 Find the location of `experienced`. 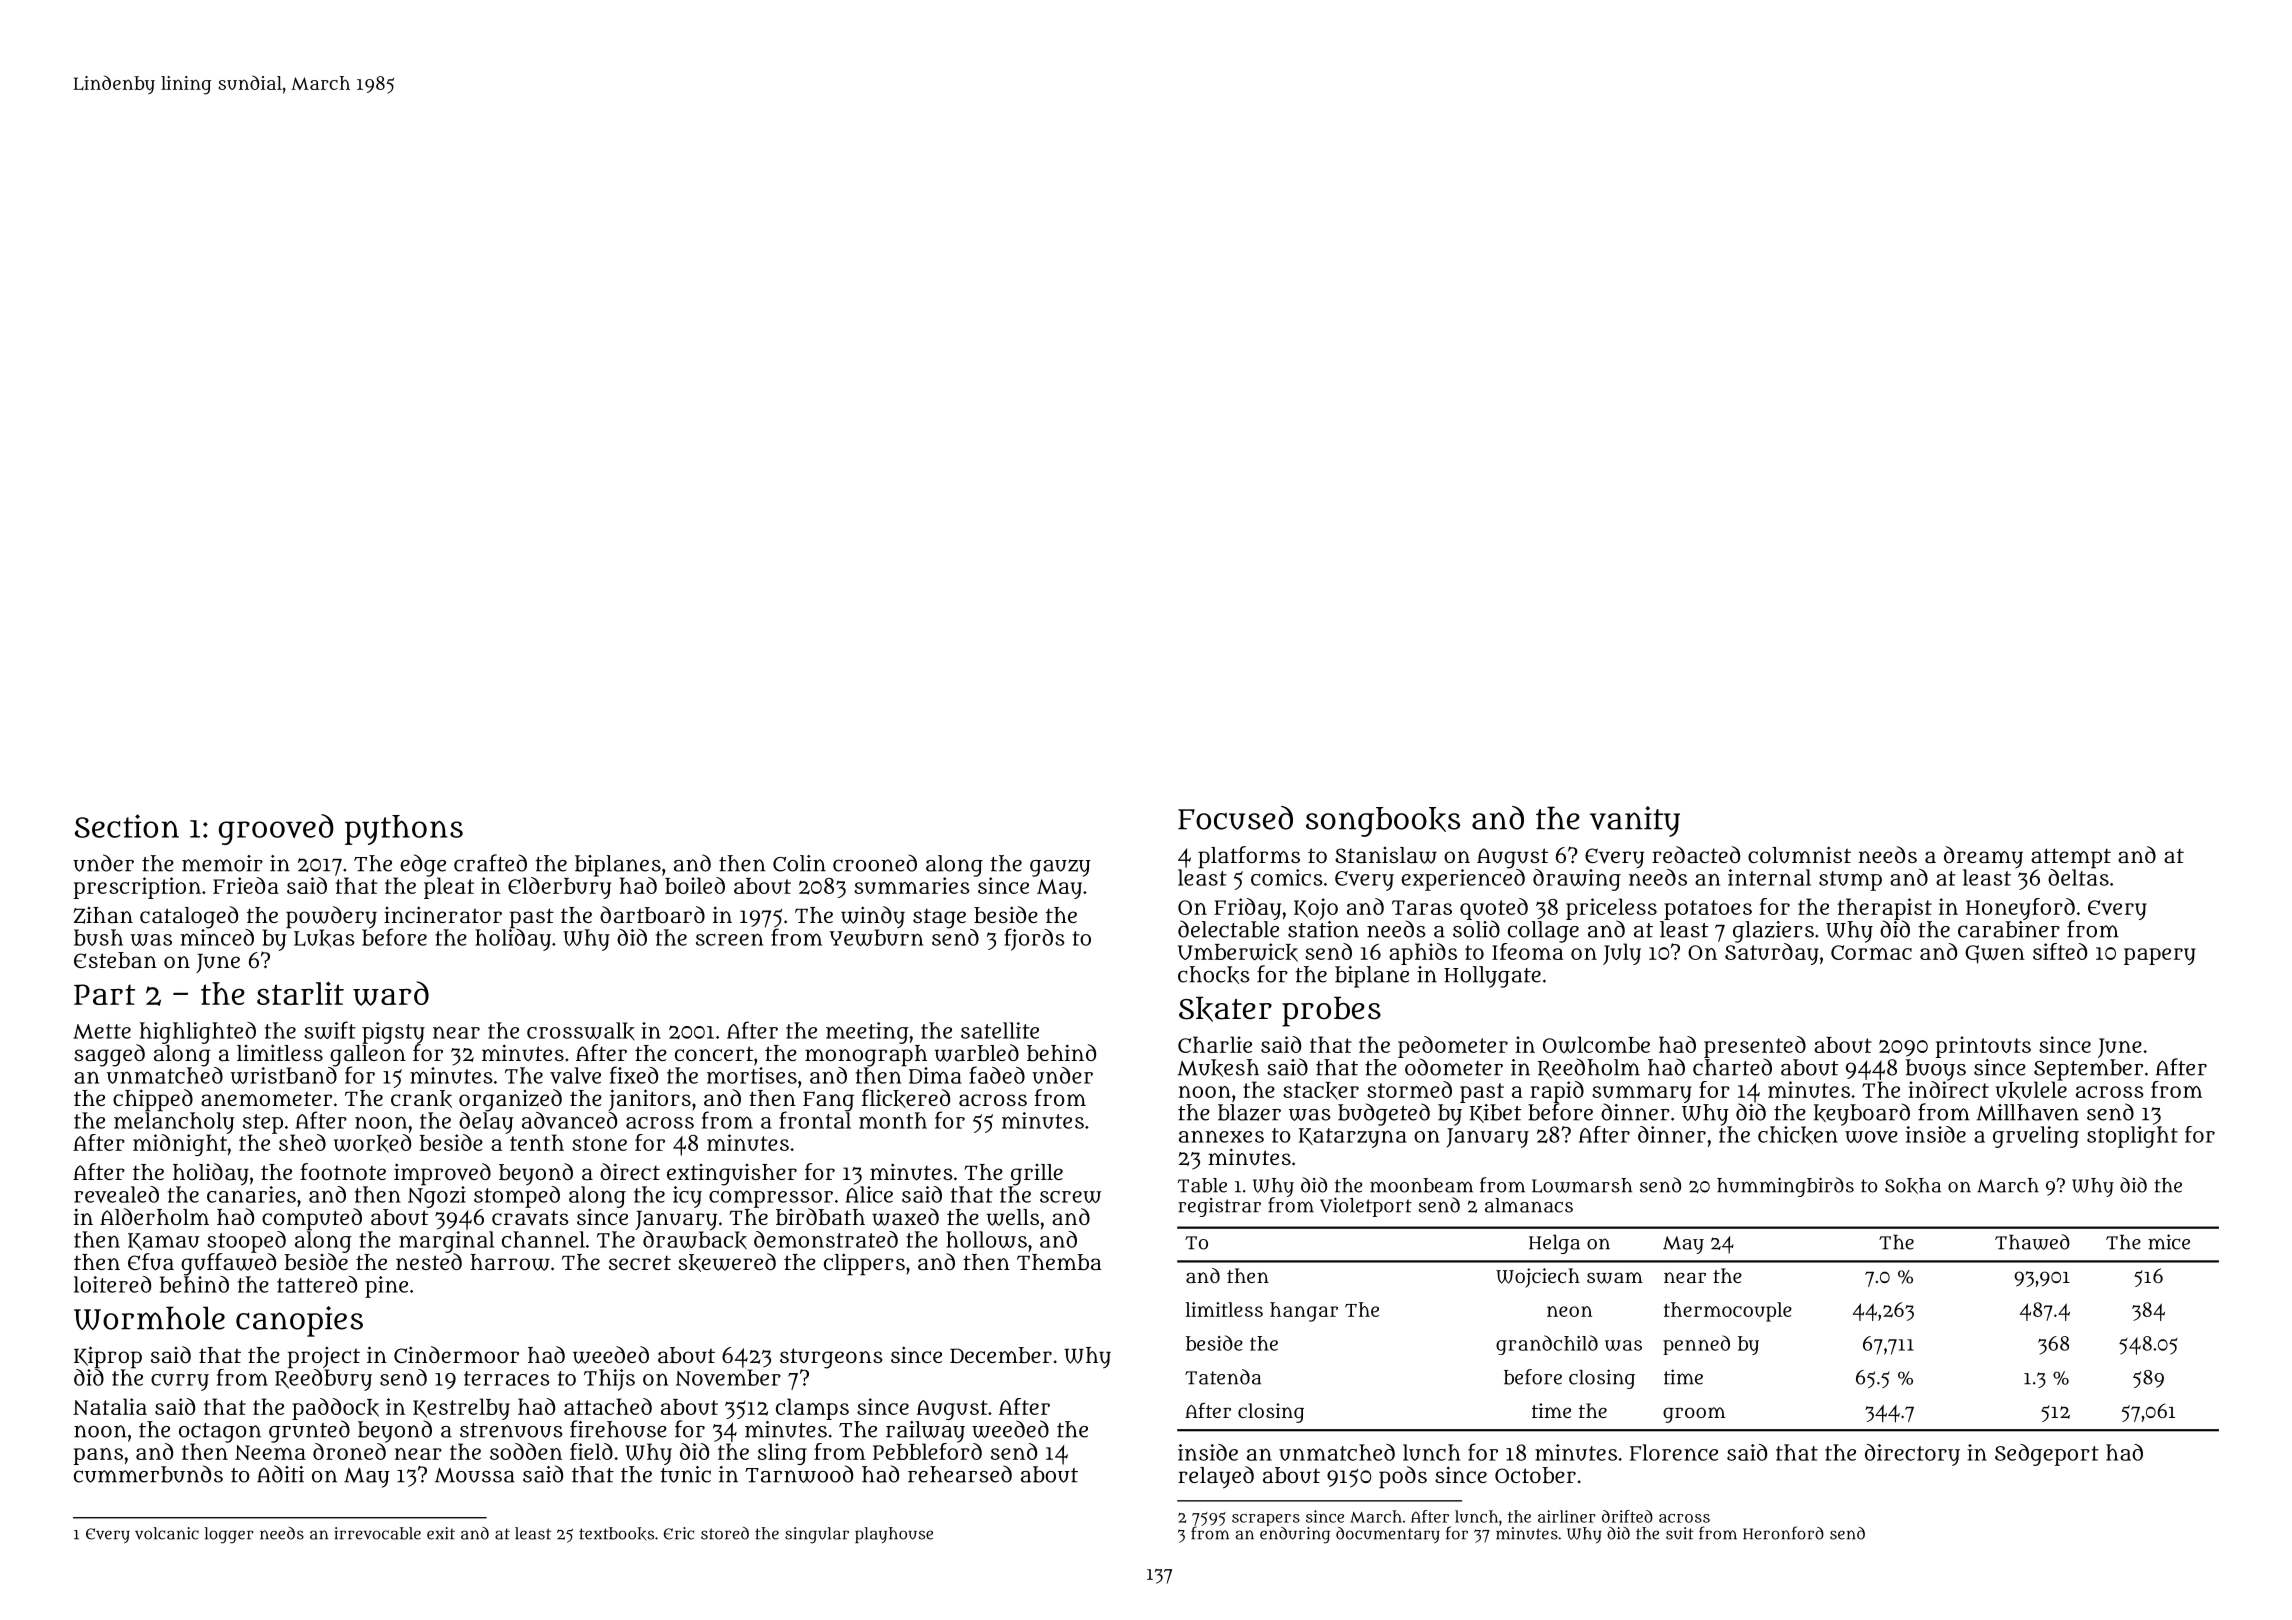

experienced is located at coordinates (1463, 880).
